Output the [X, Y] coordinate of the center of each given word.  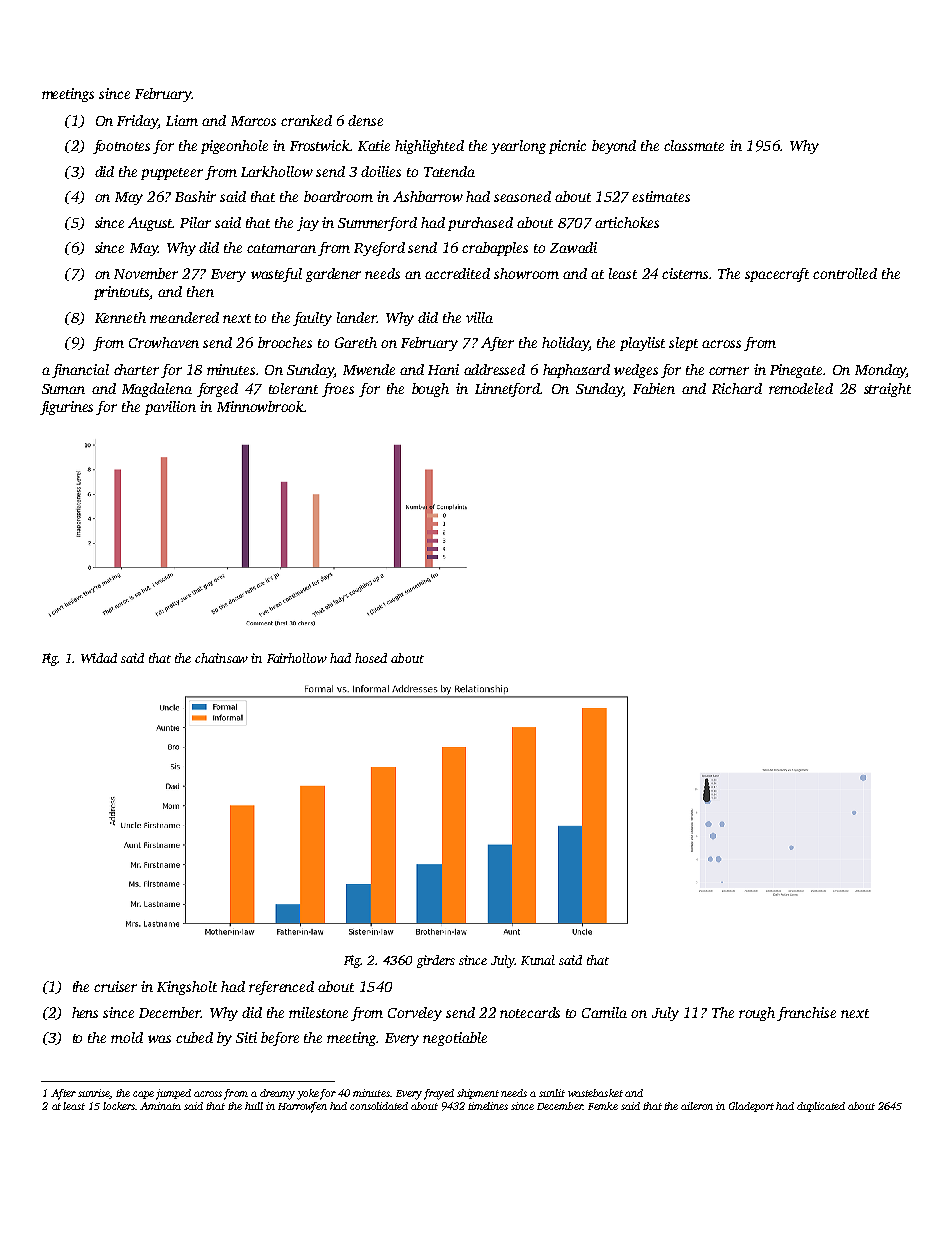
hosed [371, 658]
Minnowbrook [260, 406]
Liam [182, 120]
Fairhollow [297, 658]
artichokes [627, 222]
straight [887, 390]
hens [85, 1012]
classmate [694, 145]
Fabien [654, 388]
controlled [845, 273]
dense [365, 120]
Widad [99, 658]
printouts [121, 293]
